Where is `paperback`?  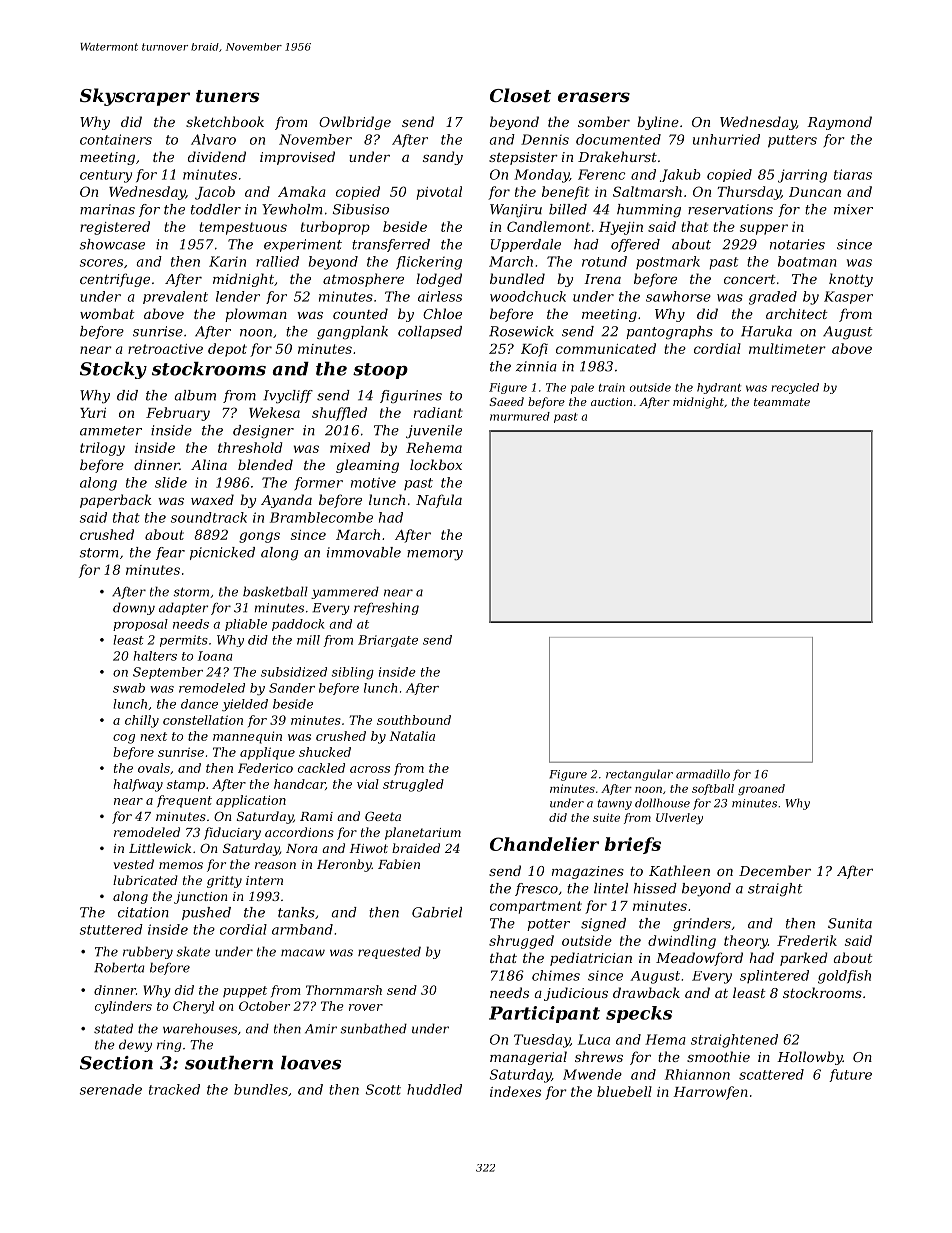 paperback is located at coordinates (116, 501).
